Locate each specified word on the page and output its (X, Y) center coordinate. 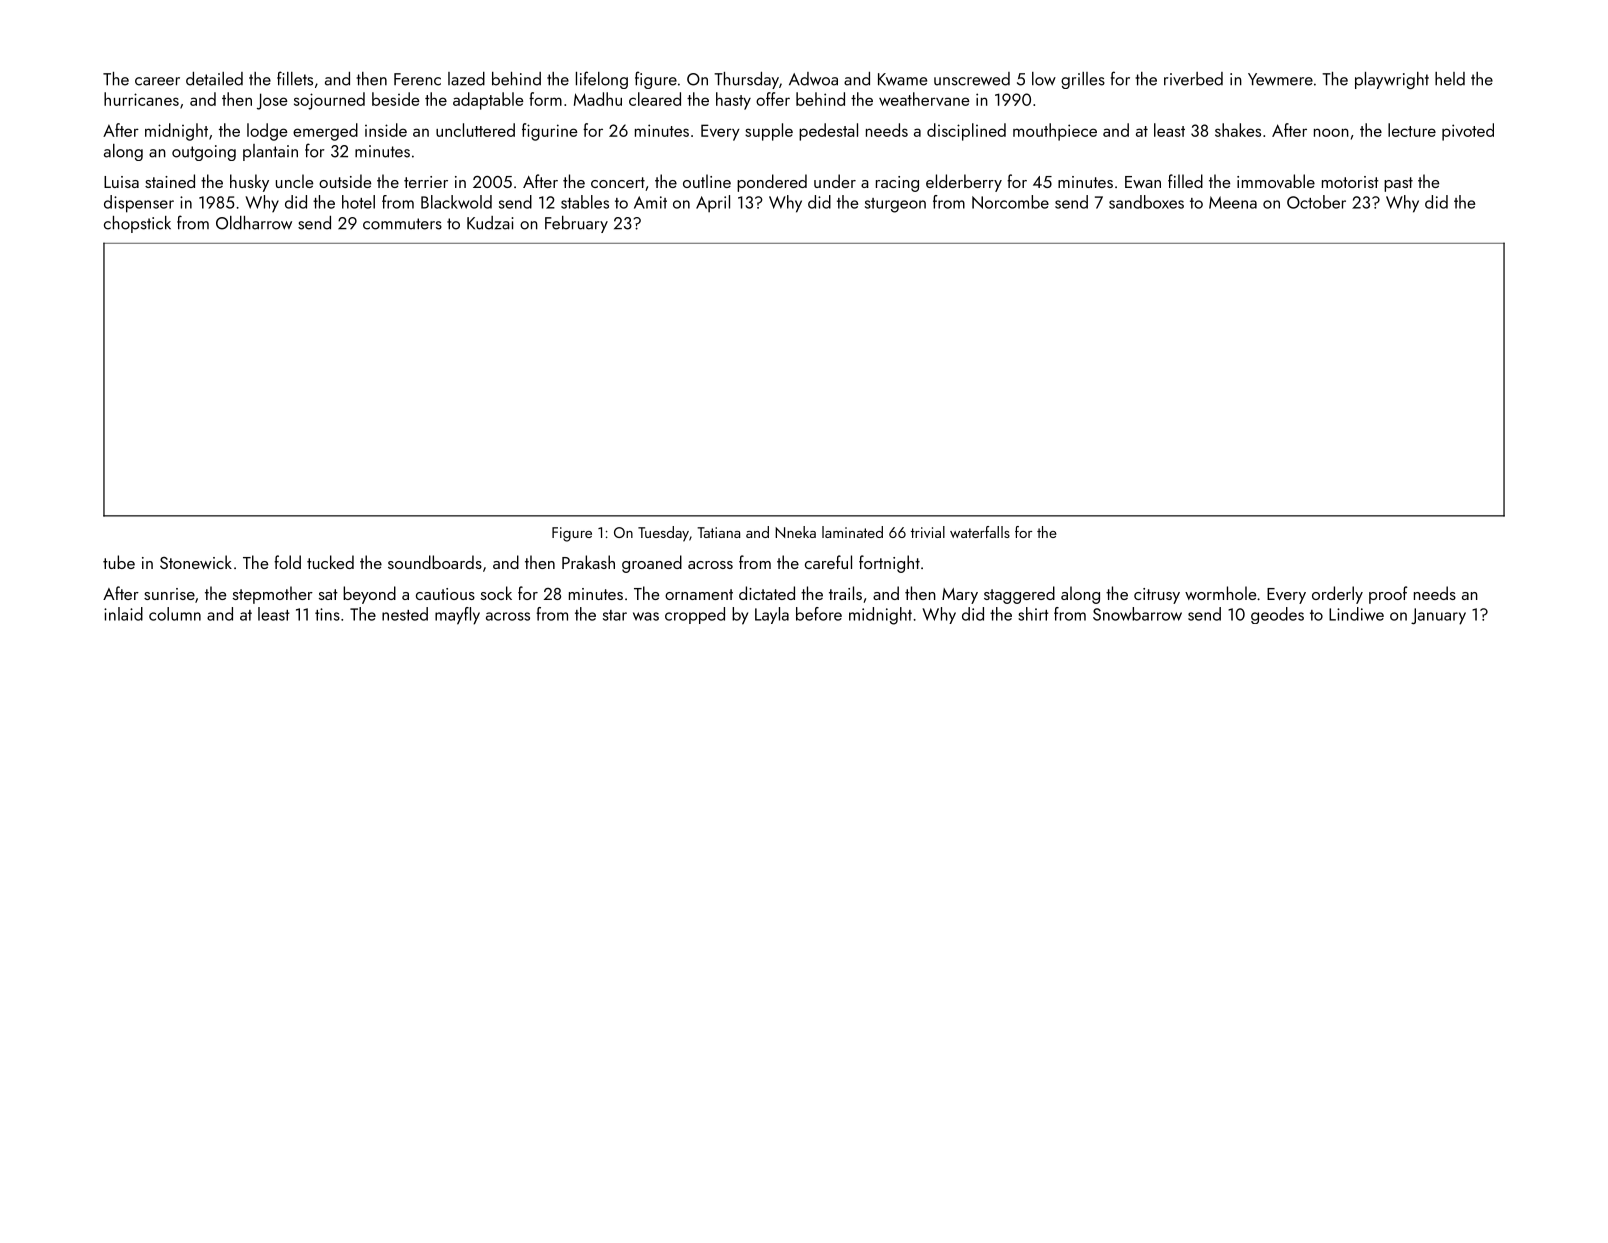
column (175, 614)
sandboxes (1146, 202)
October (1316, 202)
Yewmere (1280, 79)
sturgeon (895, 205)
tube (119, 562)
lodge (267, 132)
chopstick (137, 224)
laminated (852, 532)
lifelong (602, 80)
